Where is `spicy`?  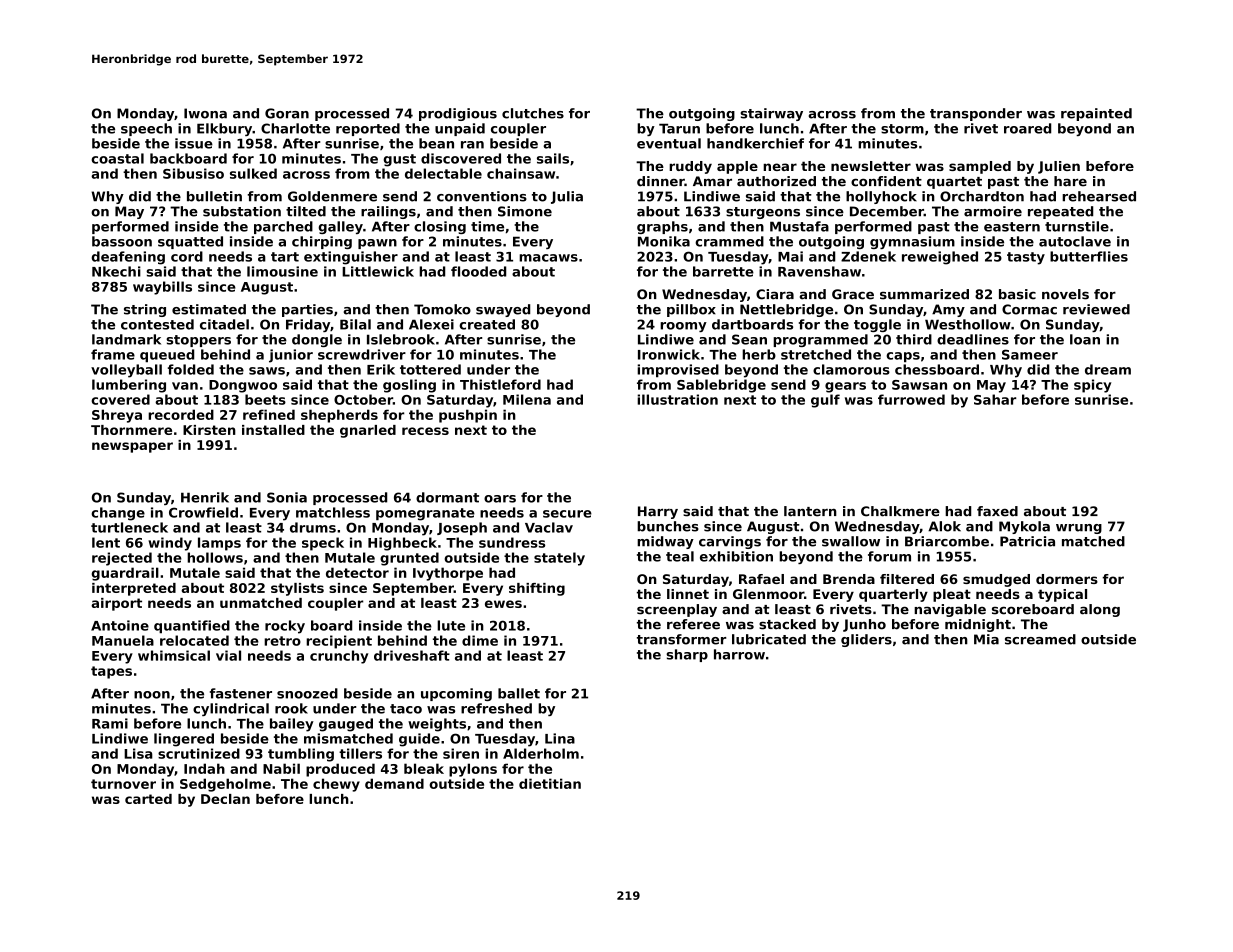
spicy is located at coordinates (1092, 386).
